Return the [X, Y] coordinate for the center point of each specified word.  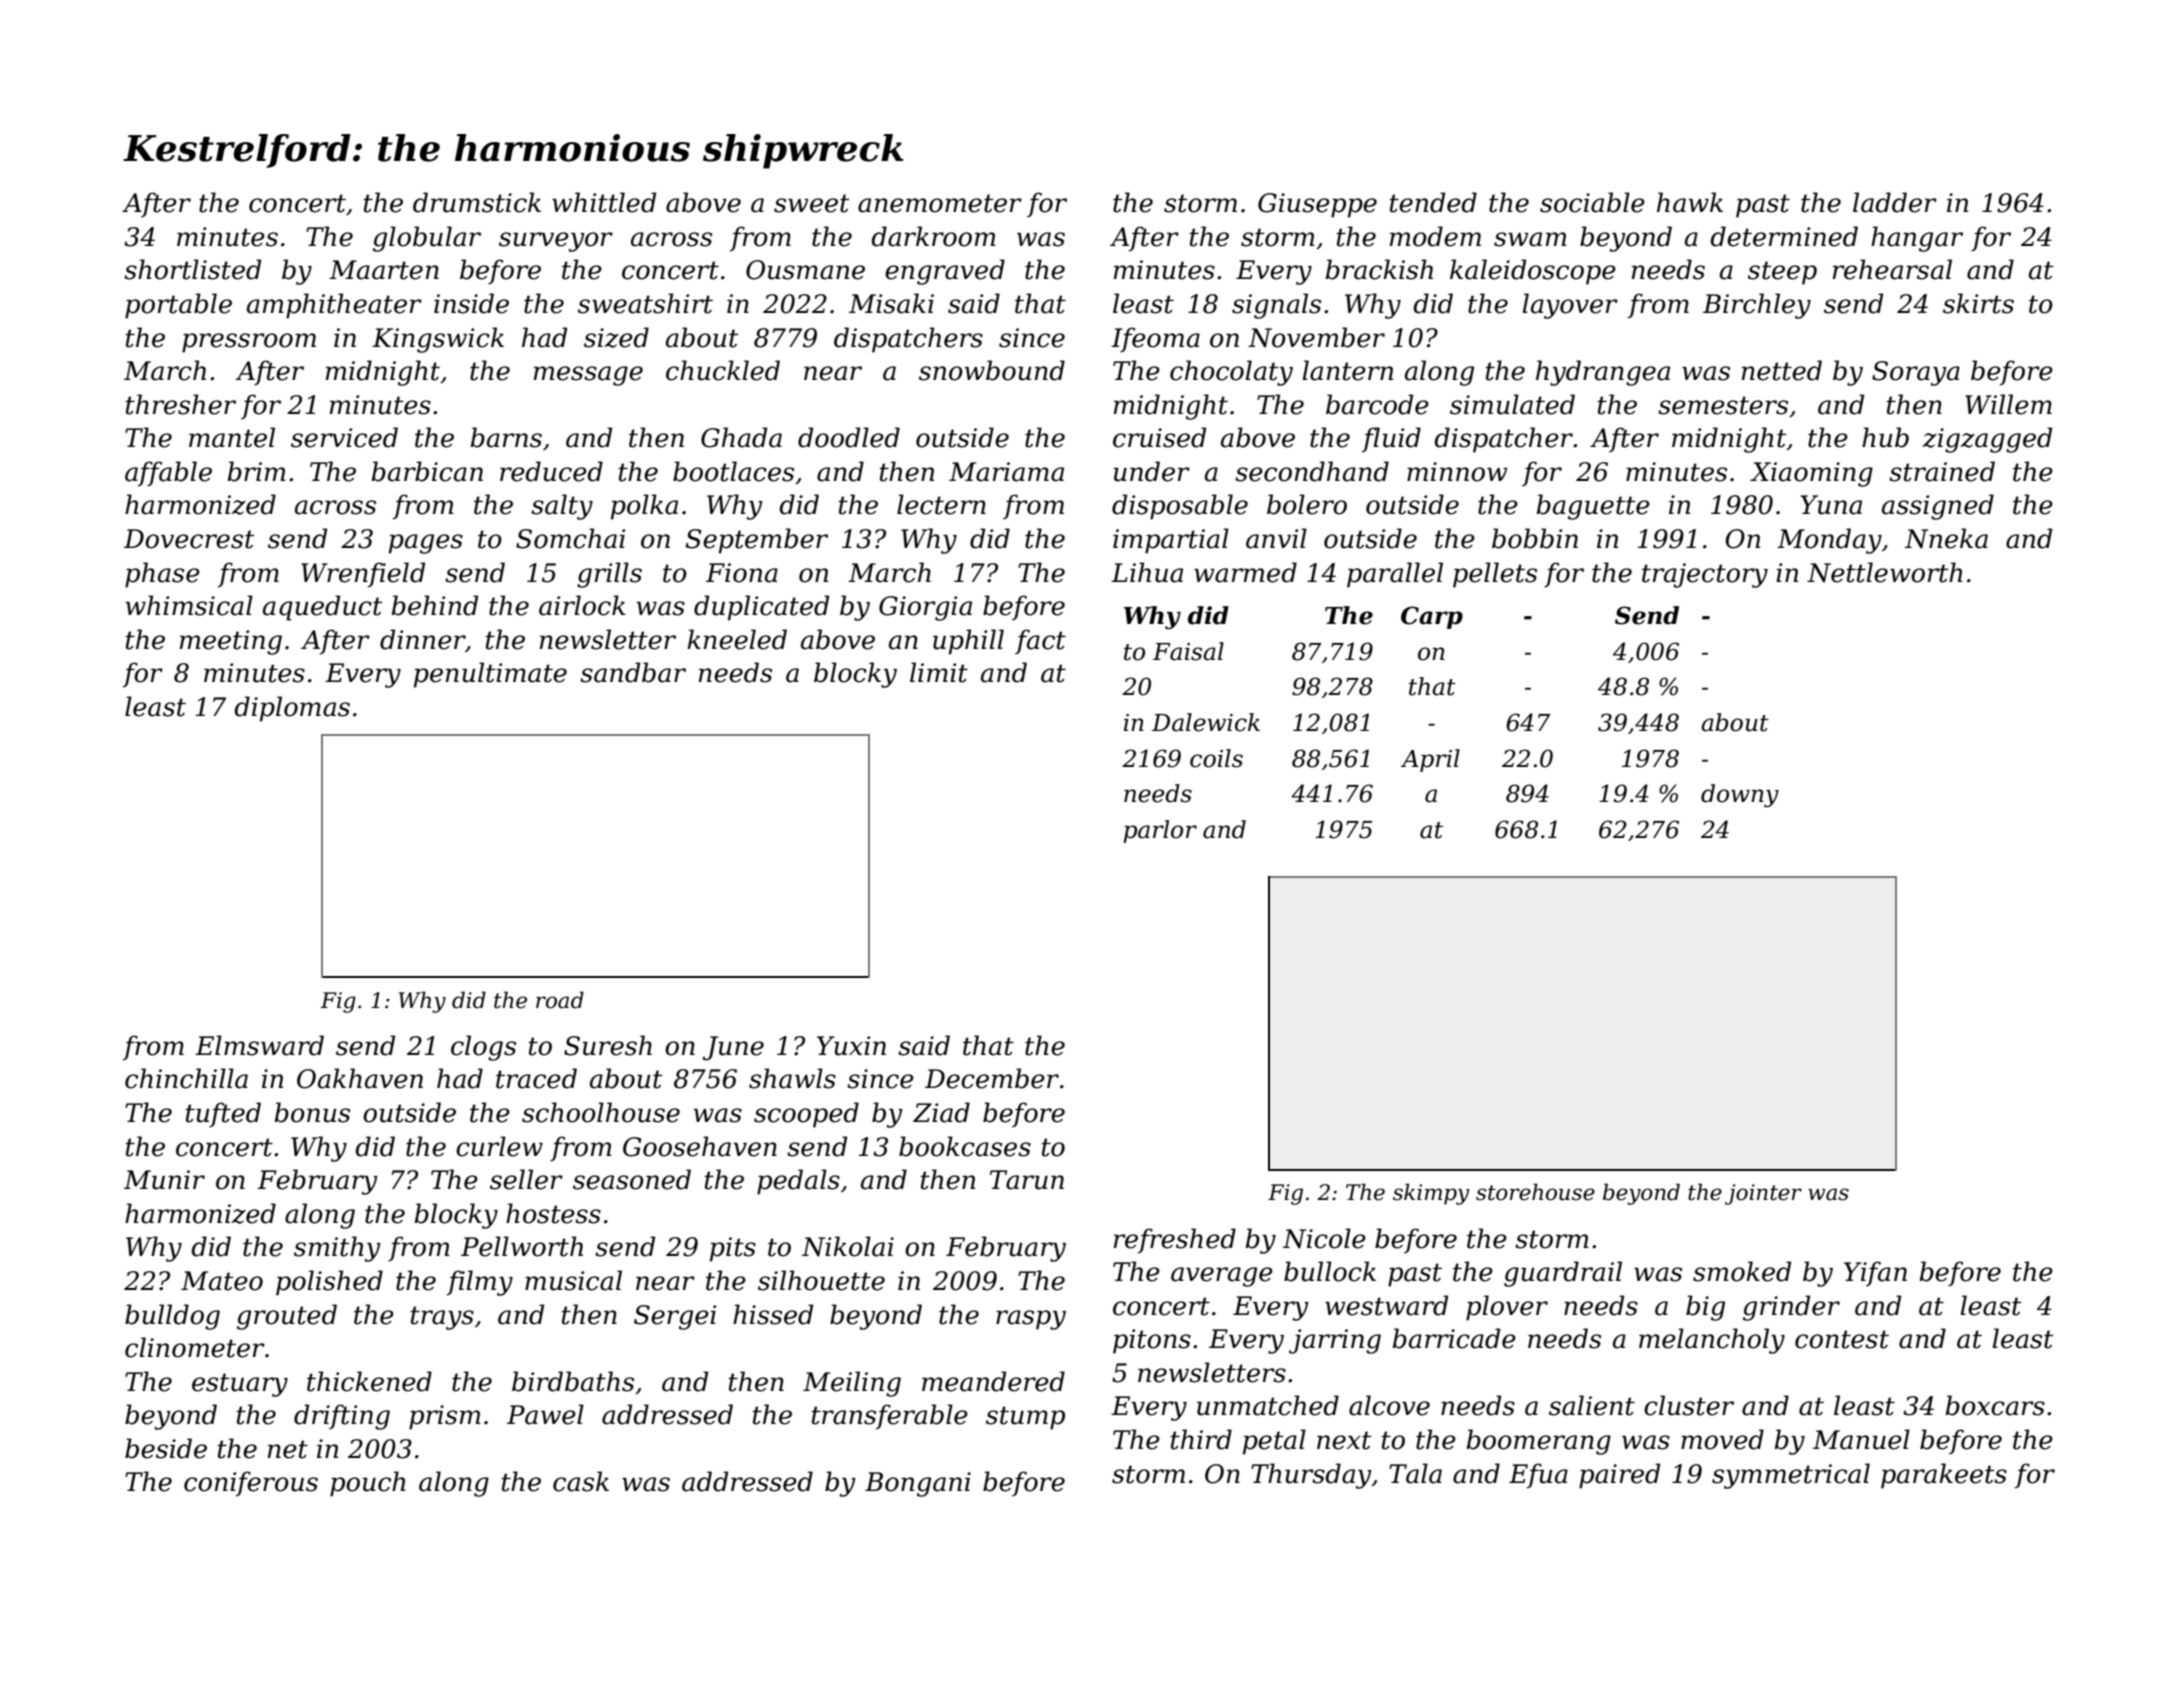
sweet [811, 203]
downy [1740, 795]
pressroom [249, 343]
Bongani [918, 1484]
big [1705, 1308]
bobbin [1535, 538]
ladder [1895, 202]
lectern [941, 504]
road [560, 1000]
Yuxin [851, 1046]
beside [166, 1448]
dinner [422, 639]
